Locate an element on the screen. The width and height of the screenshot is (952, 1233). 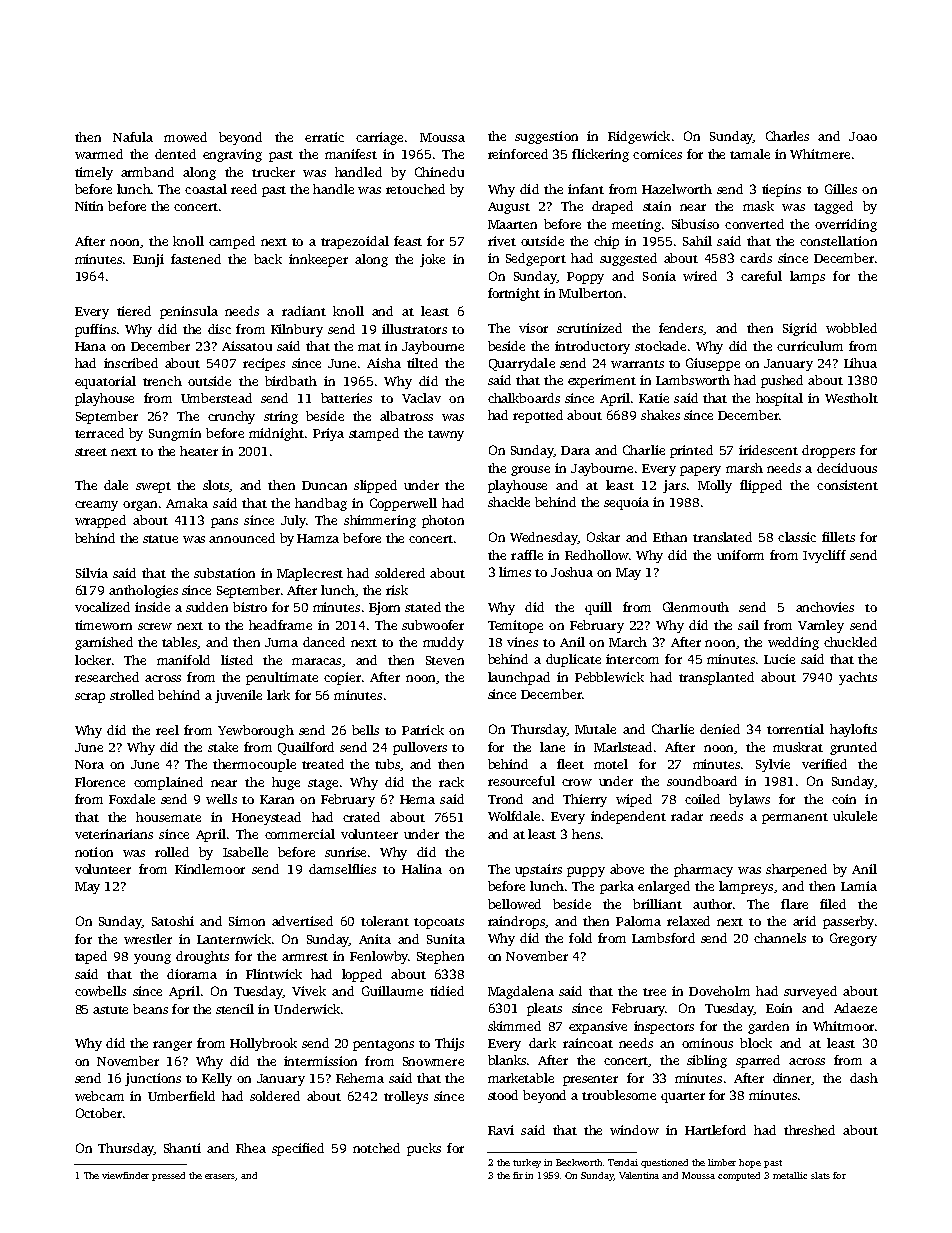
Satoshi is located at coordinates (173, 921).
